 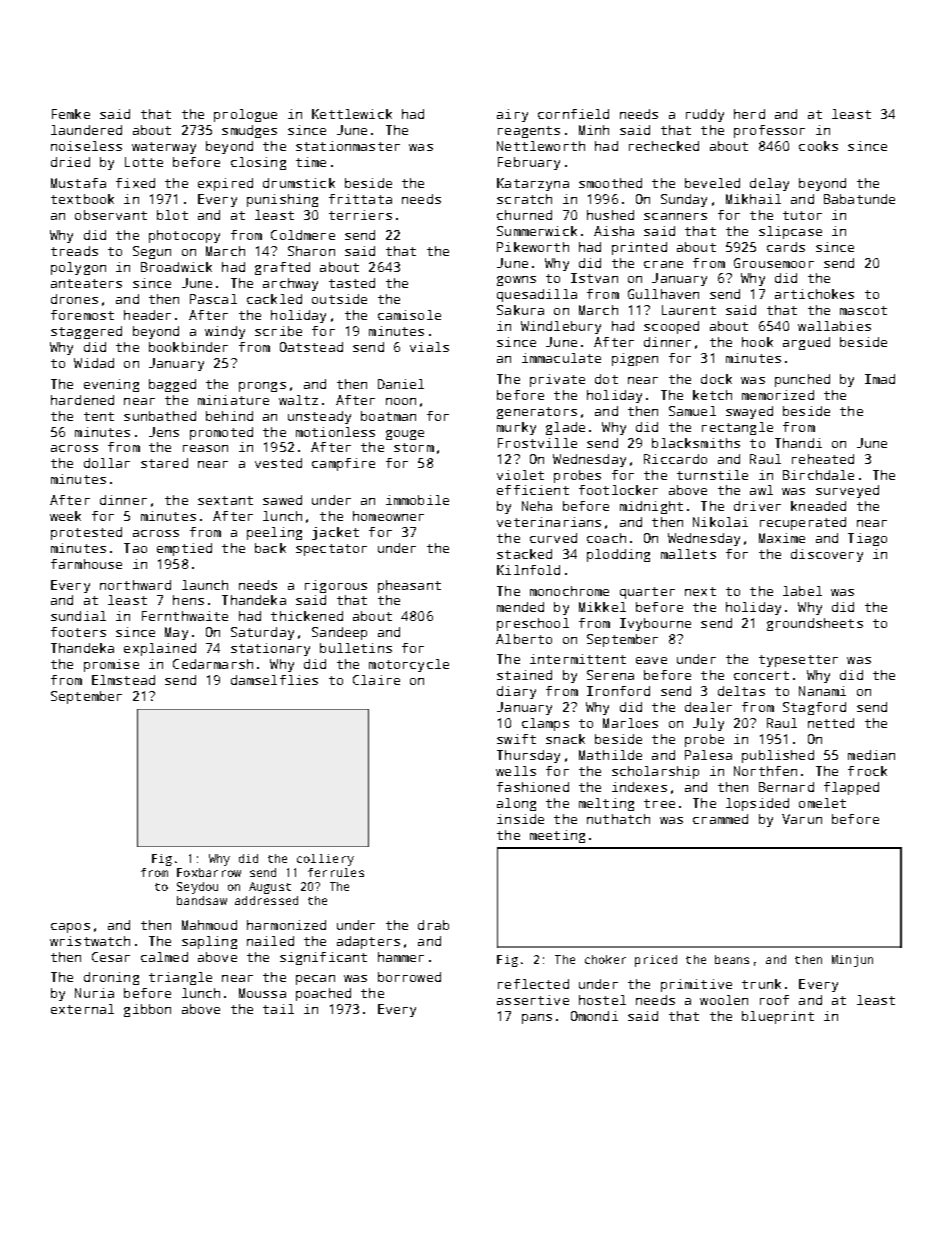 I want to click on textbook, so click(x=82, y=199).
